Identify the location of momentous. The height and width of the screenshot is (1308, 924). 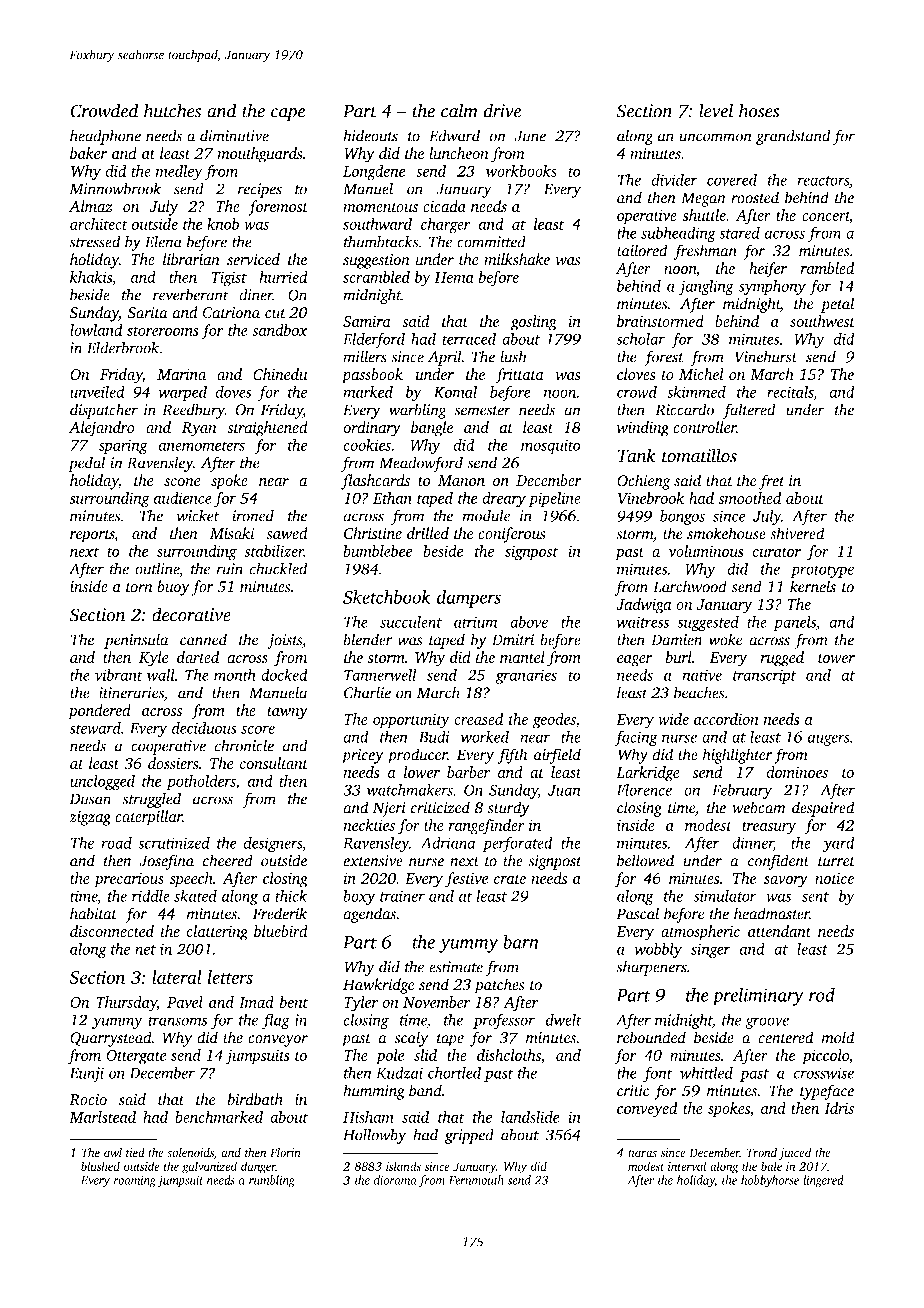
(380, 207).
